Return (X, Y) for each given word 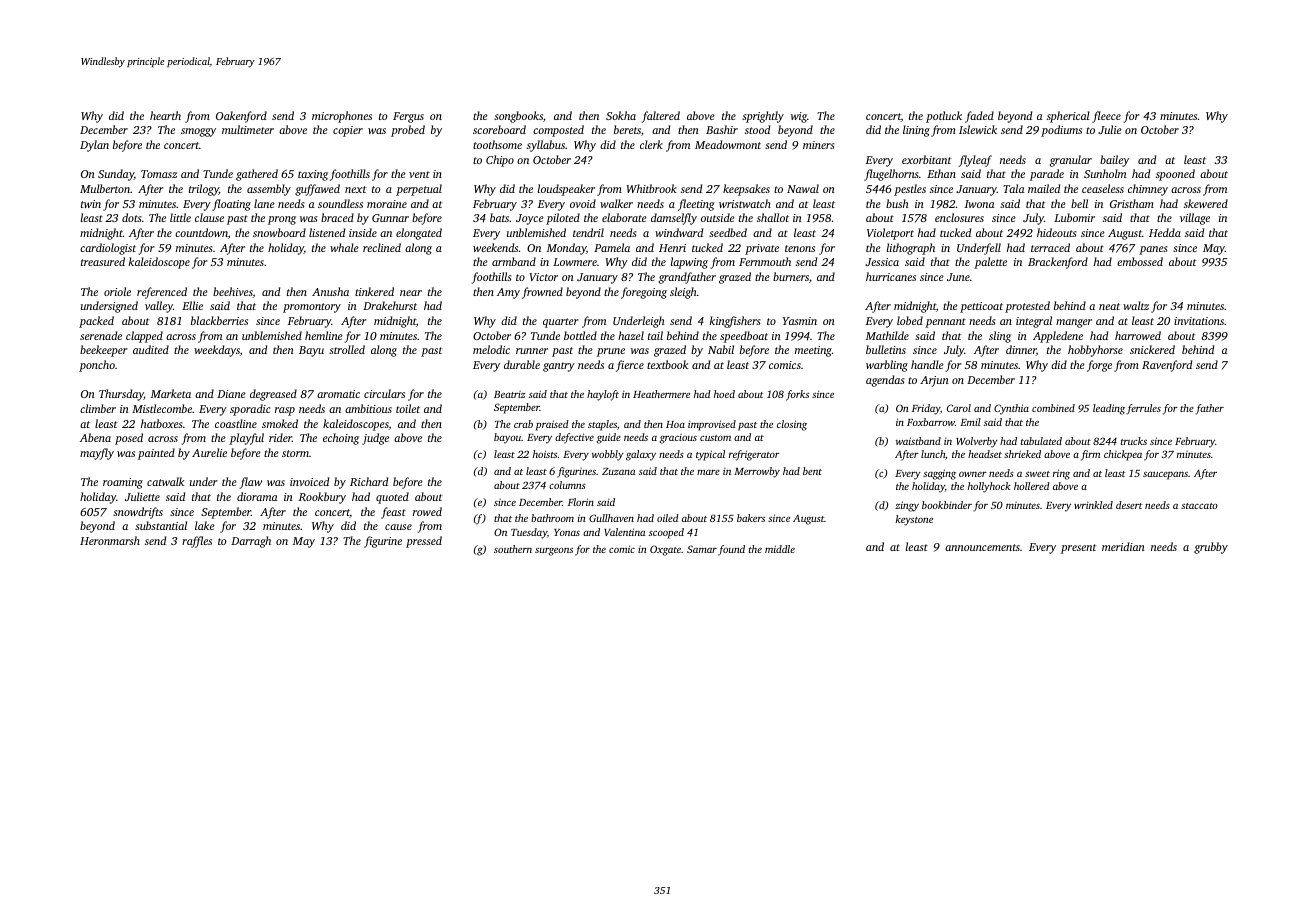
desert (1129, 505)
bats (499, 217)
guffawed (317, 190)
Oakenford (241, 117)
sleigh (683, 293)
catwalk (165, 481)
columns (567, 485)
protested (1027, 307)
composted (558, 131)
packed (96, 322)
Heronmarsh (110, 540)
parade (1047, 175)
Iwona (979, 204)
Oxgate (665, 550)
